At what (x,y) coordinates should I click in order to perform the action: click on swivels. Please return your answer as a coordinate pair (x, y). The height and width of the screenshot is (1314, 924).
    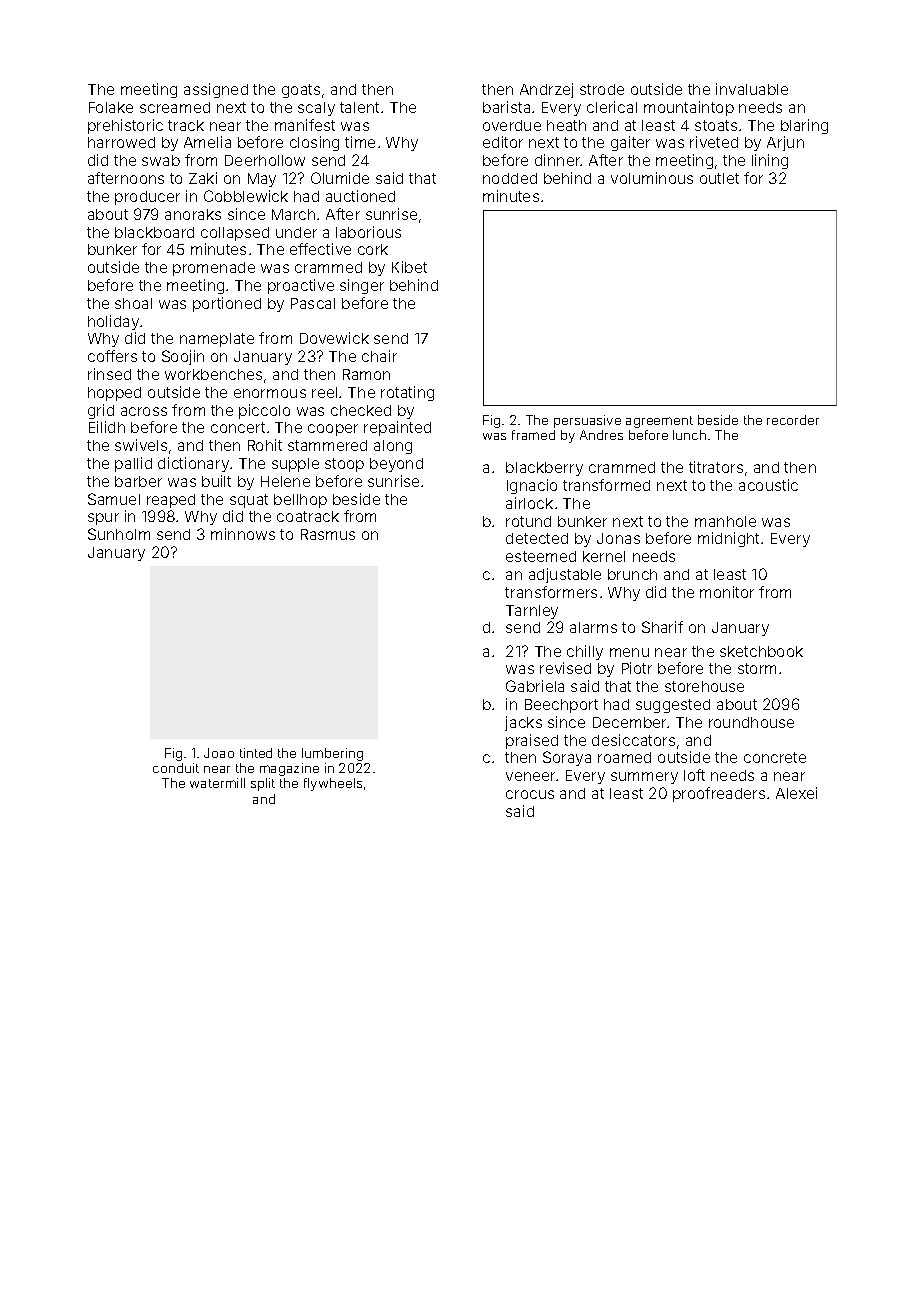
    Looking at the image, I should click on (141, 445).
